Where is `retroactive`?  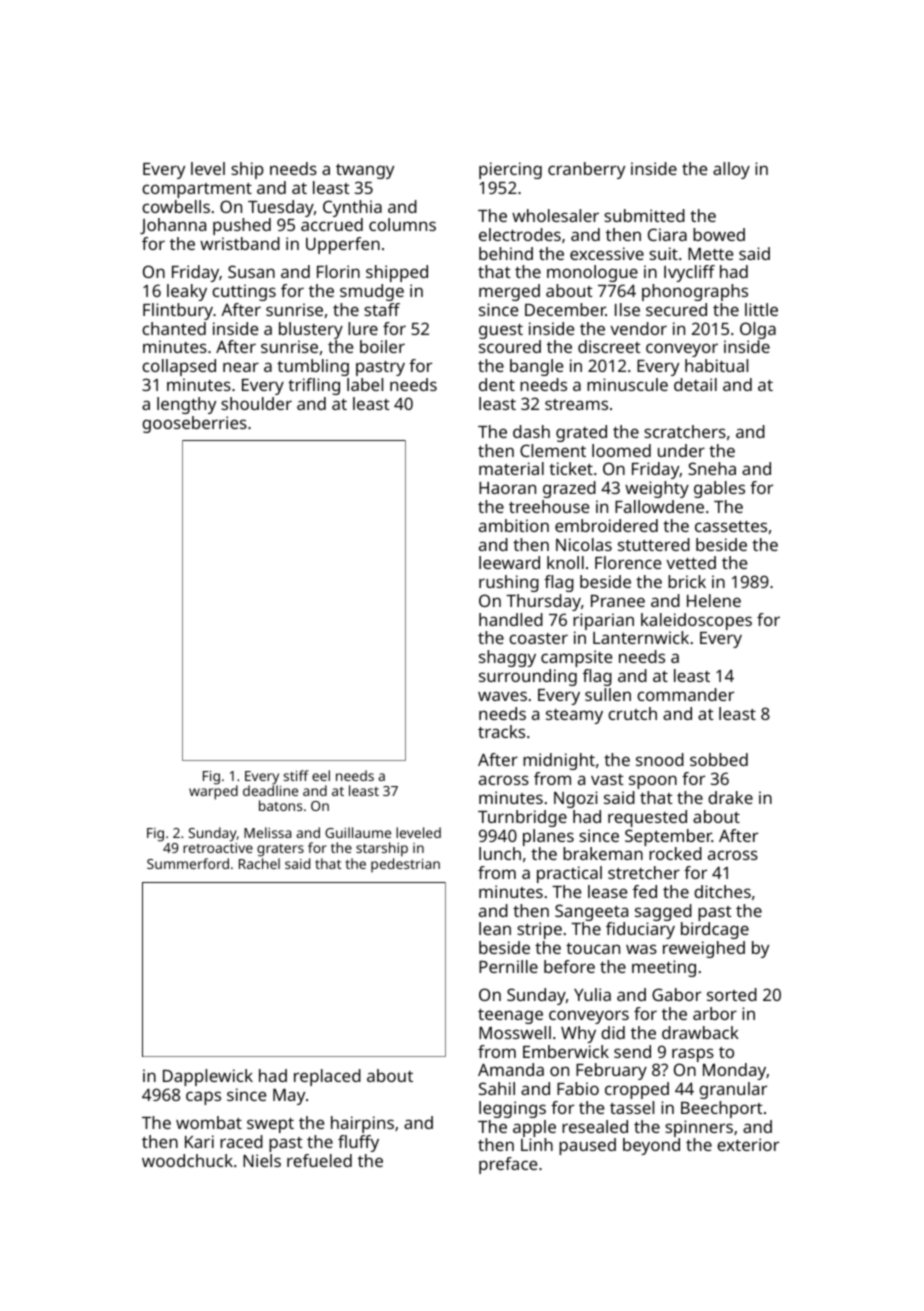
retroactive is located at coordinates (218, 848).
